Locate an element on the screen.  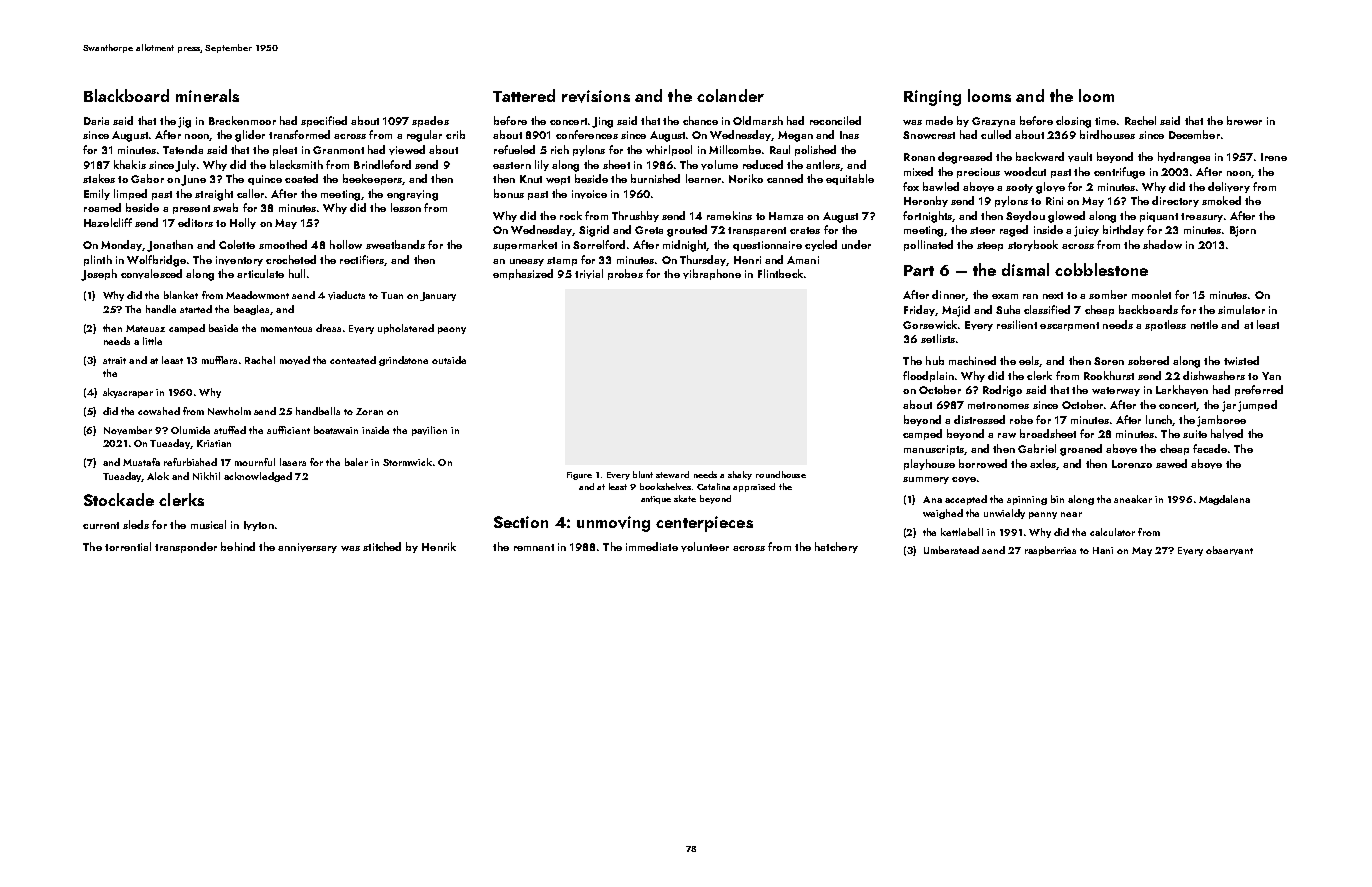
distressed is located at coordinates (979, 419).
